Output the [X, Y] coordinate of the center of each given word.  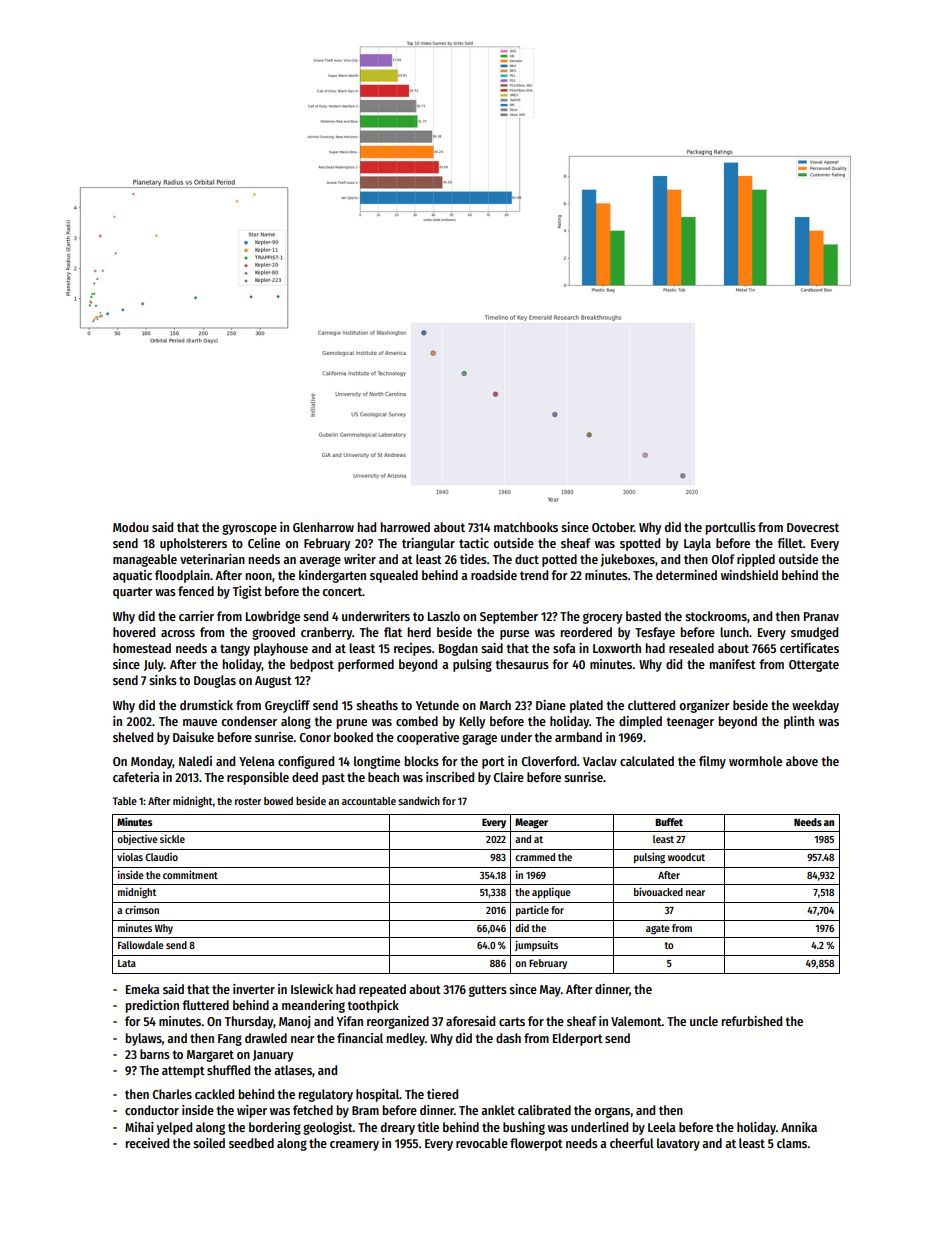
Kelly [472, 722]
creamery [354, 1146]
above [802, 761]
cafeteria [136, 777]
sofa [564, 648]
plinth [799, 722]
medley [406, 1039]
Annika [799, 1127]
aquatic [132, 576]
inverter [254, 989]
